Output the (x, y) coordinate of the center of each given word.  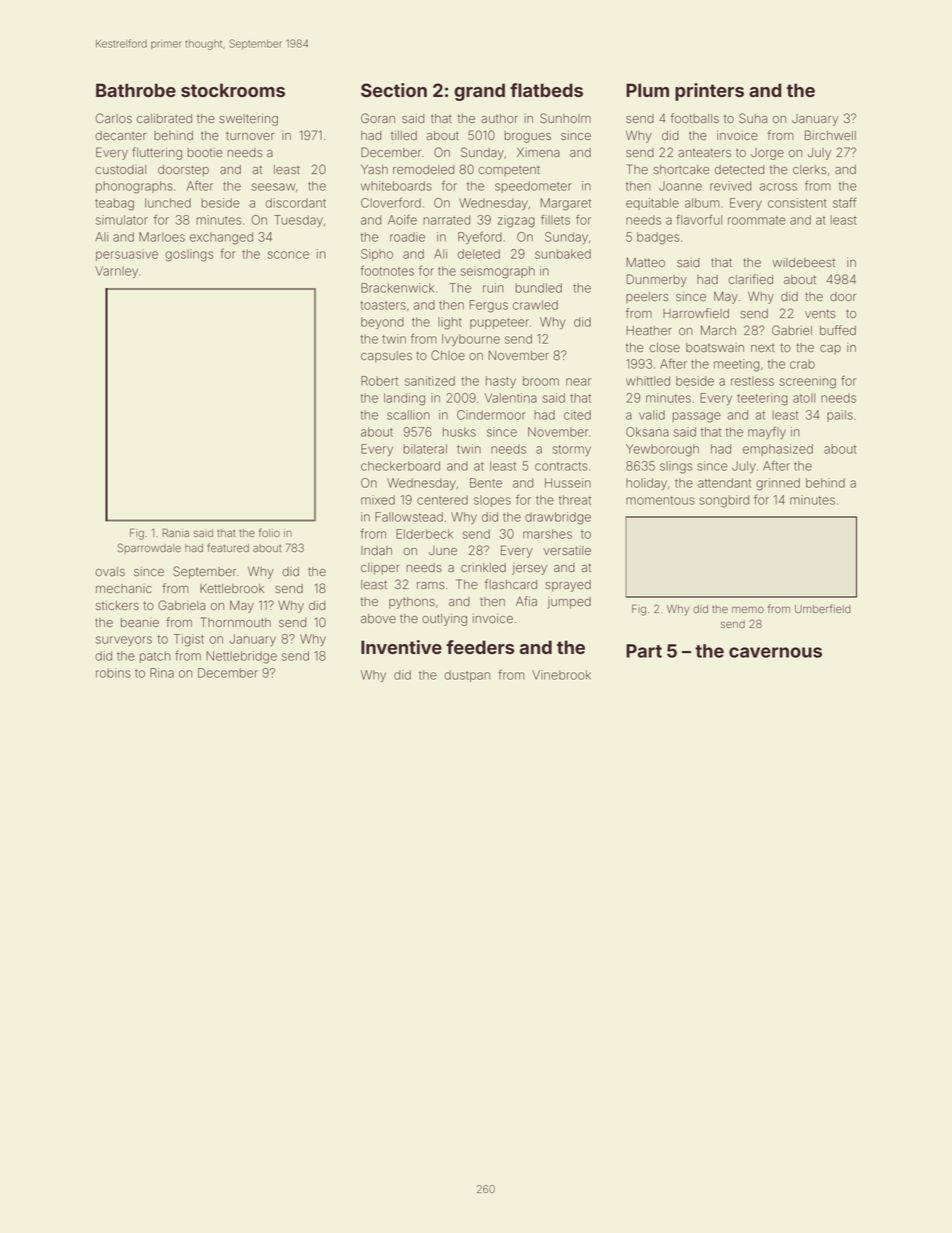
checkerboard (400, 466)
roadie (407, 237)
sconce (288, 255)
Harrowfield (696, 313)
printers (709, 92)
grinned (778, 484)
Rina (162, 673)
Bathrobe (136, 90)
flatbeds (546, 90)
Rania (175, 532)
